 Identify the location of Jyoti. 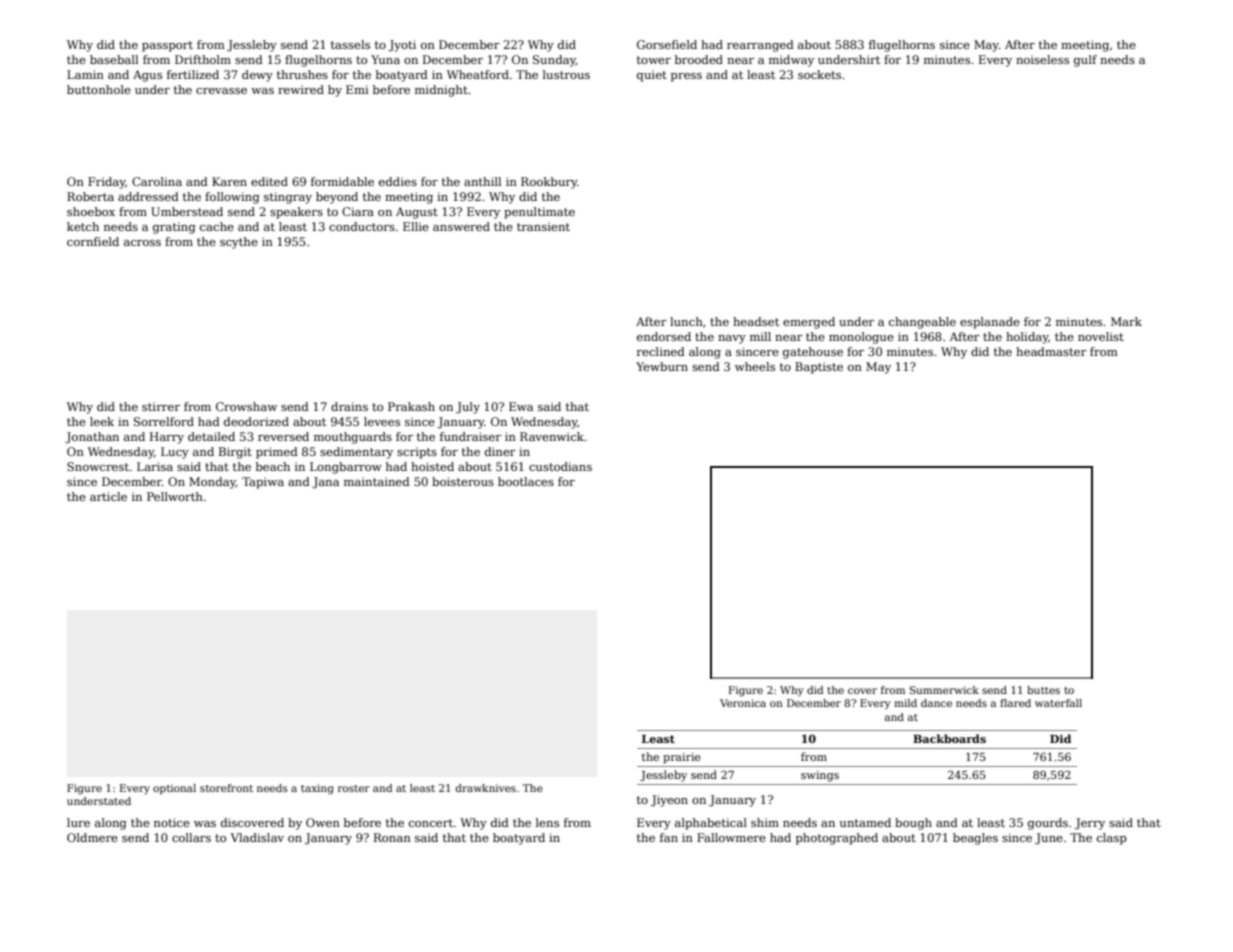
(402, 46).
